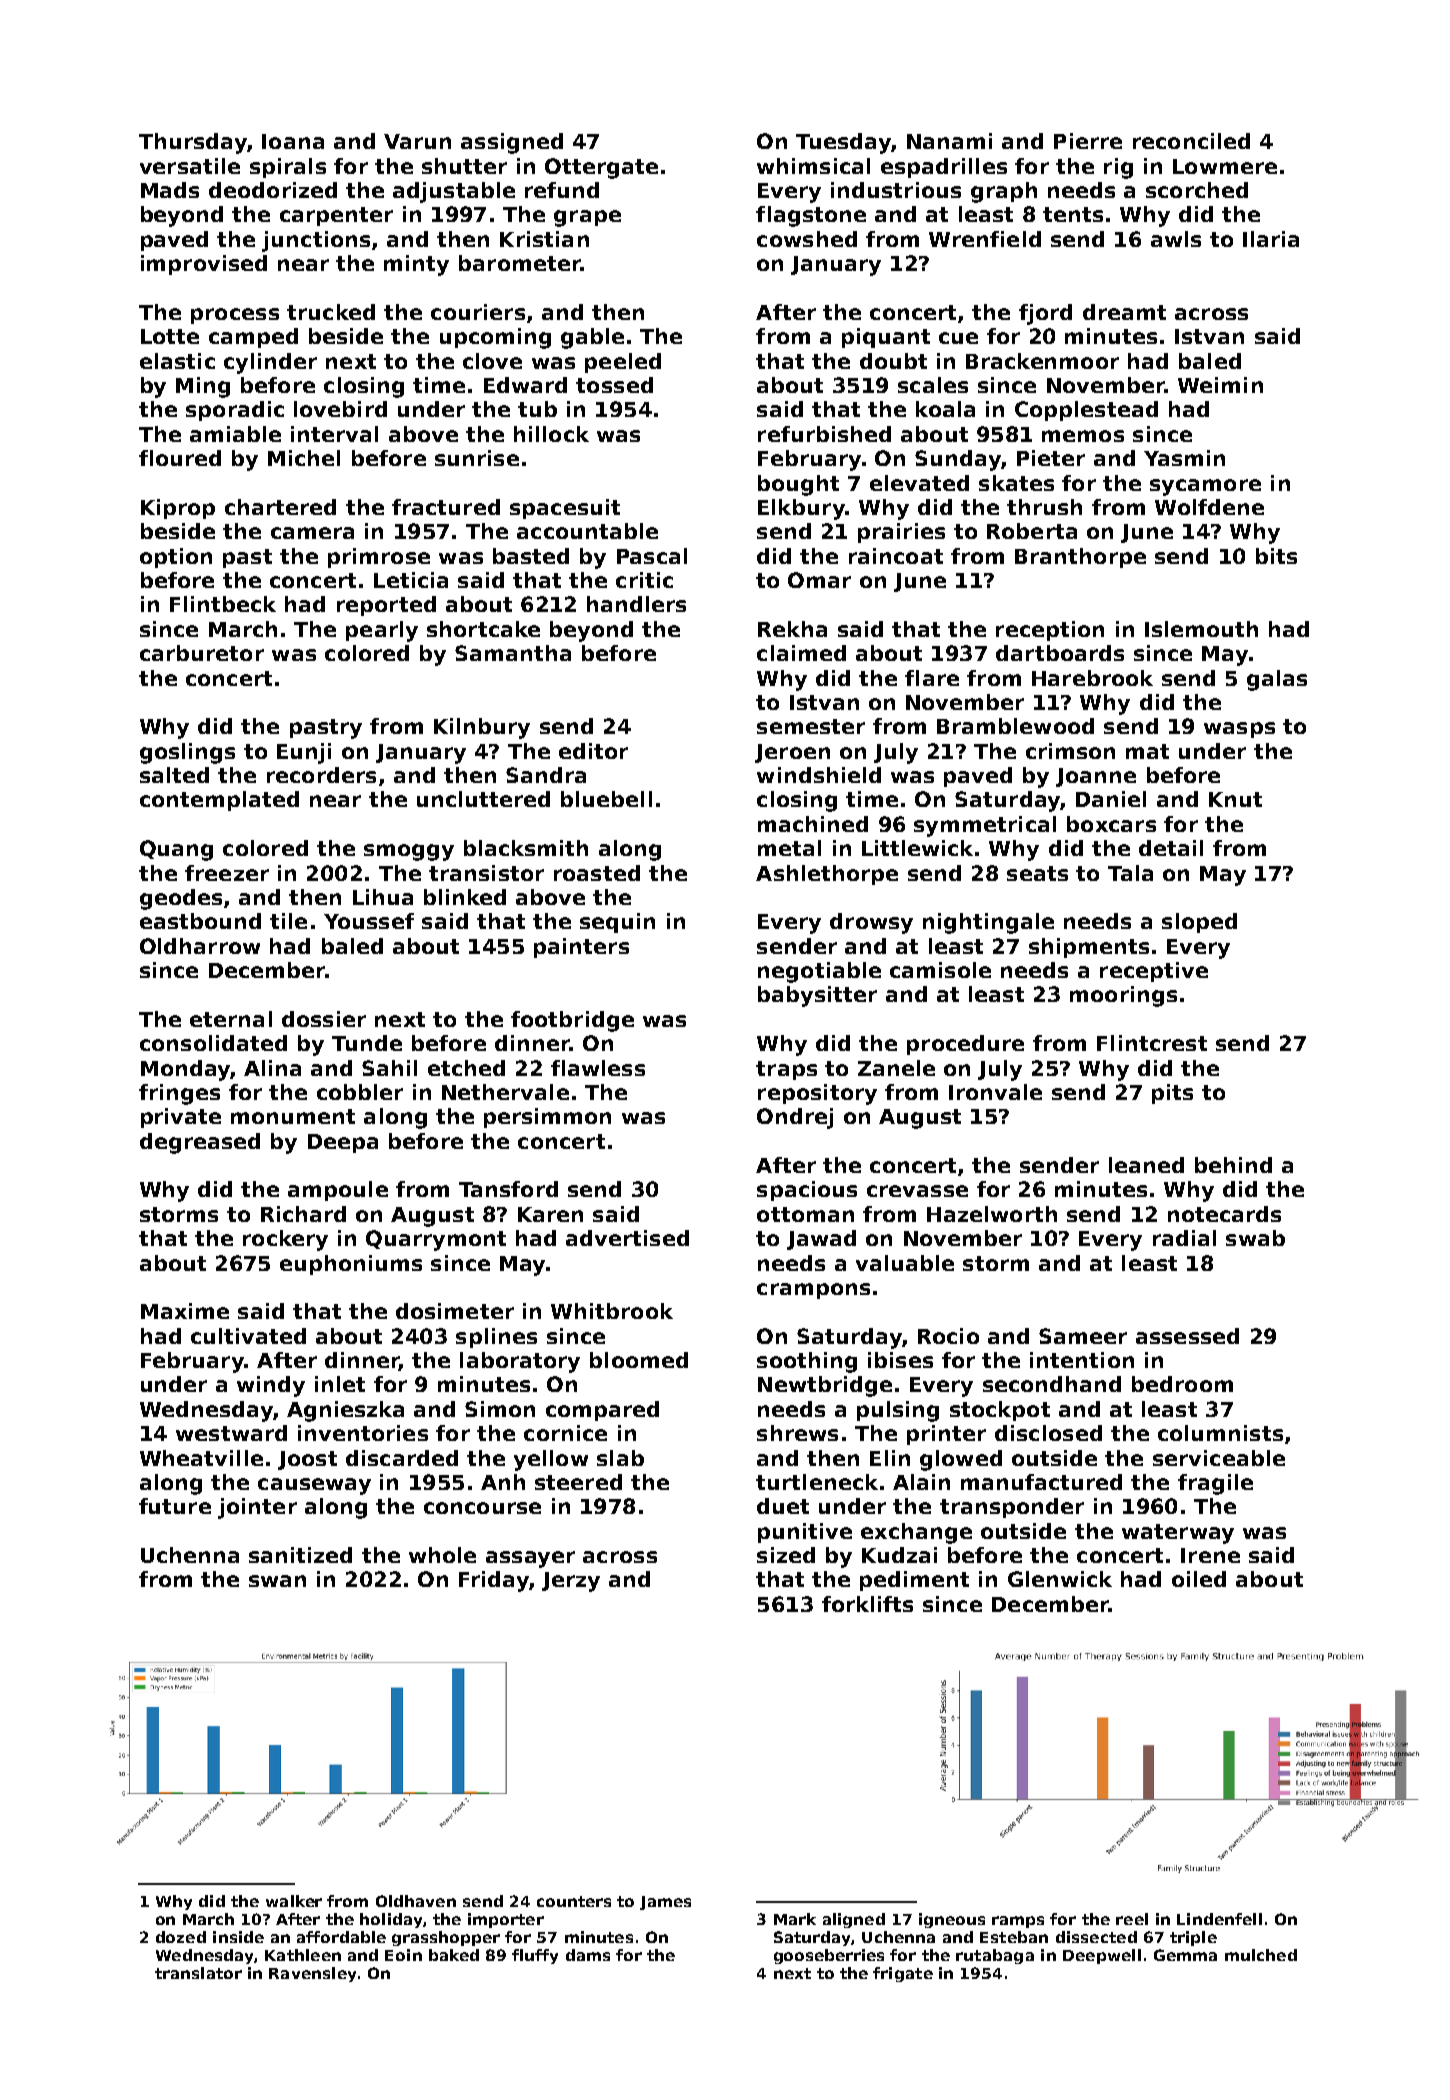  Describe the element at coordinates (316, 241) in the document. I see `junctions` at that location.
